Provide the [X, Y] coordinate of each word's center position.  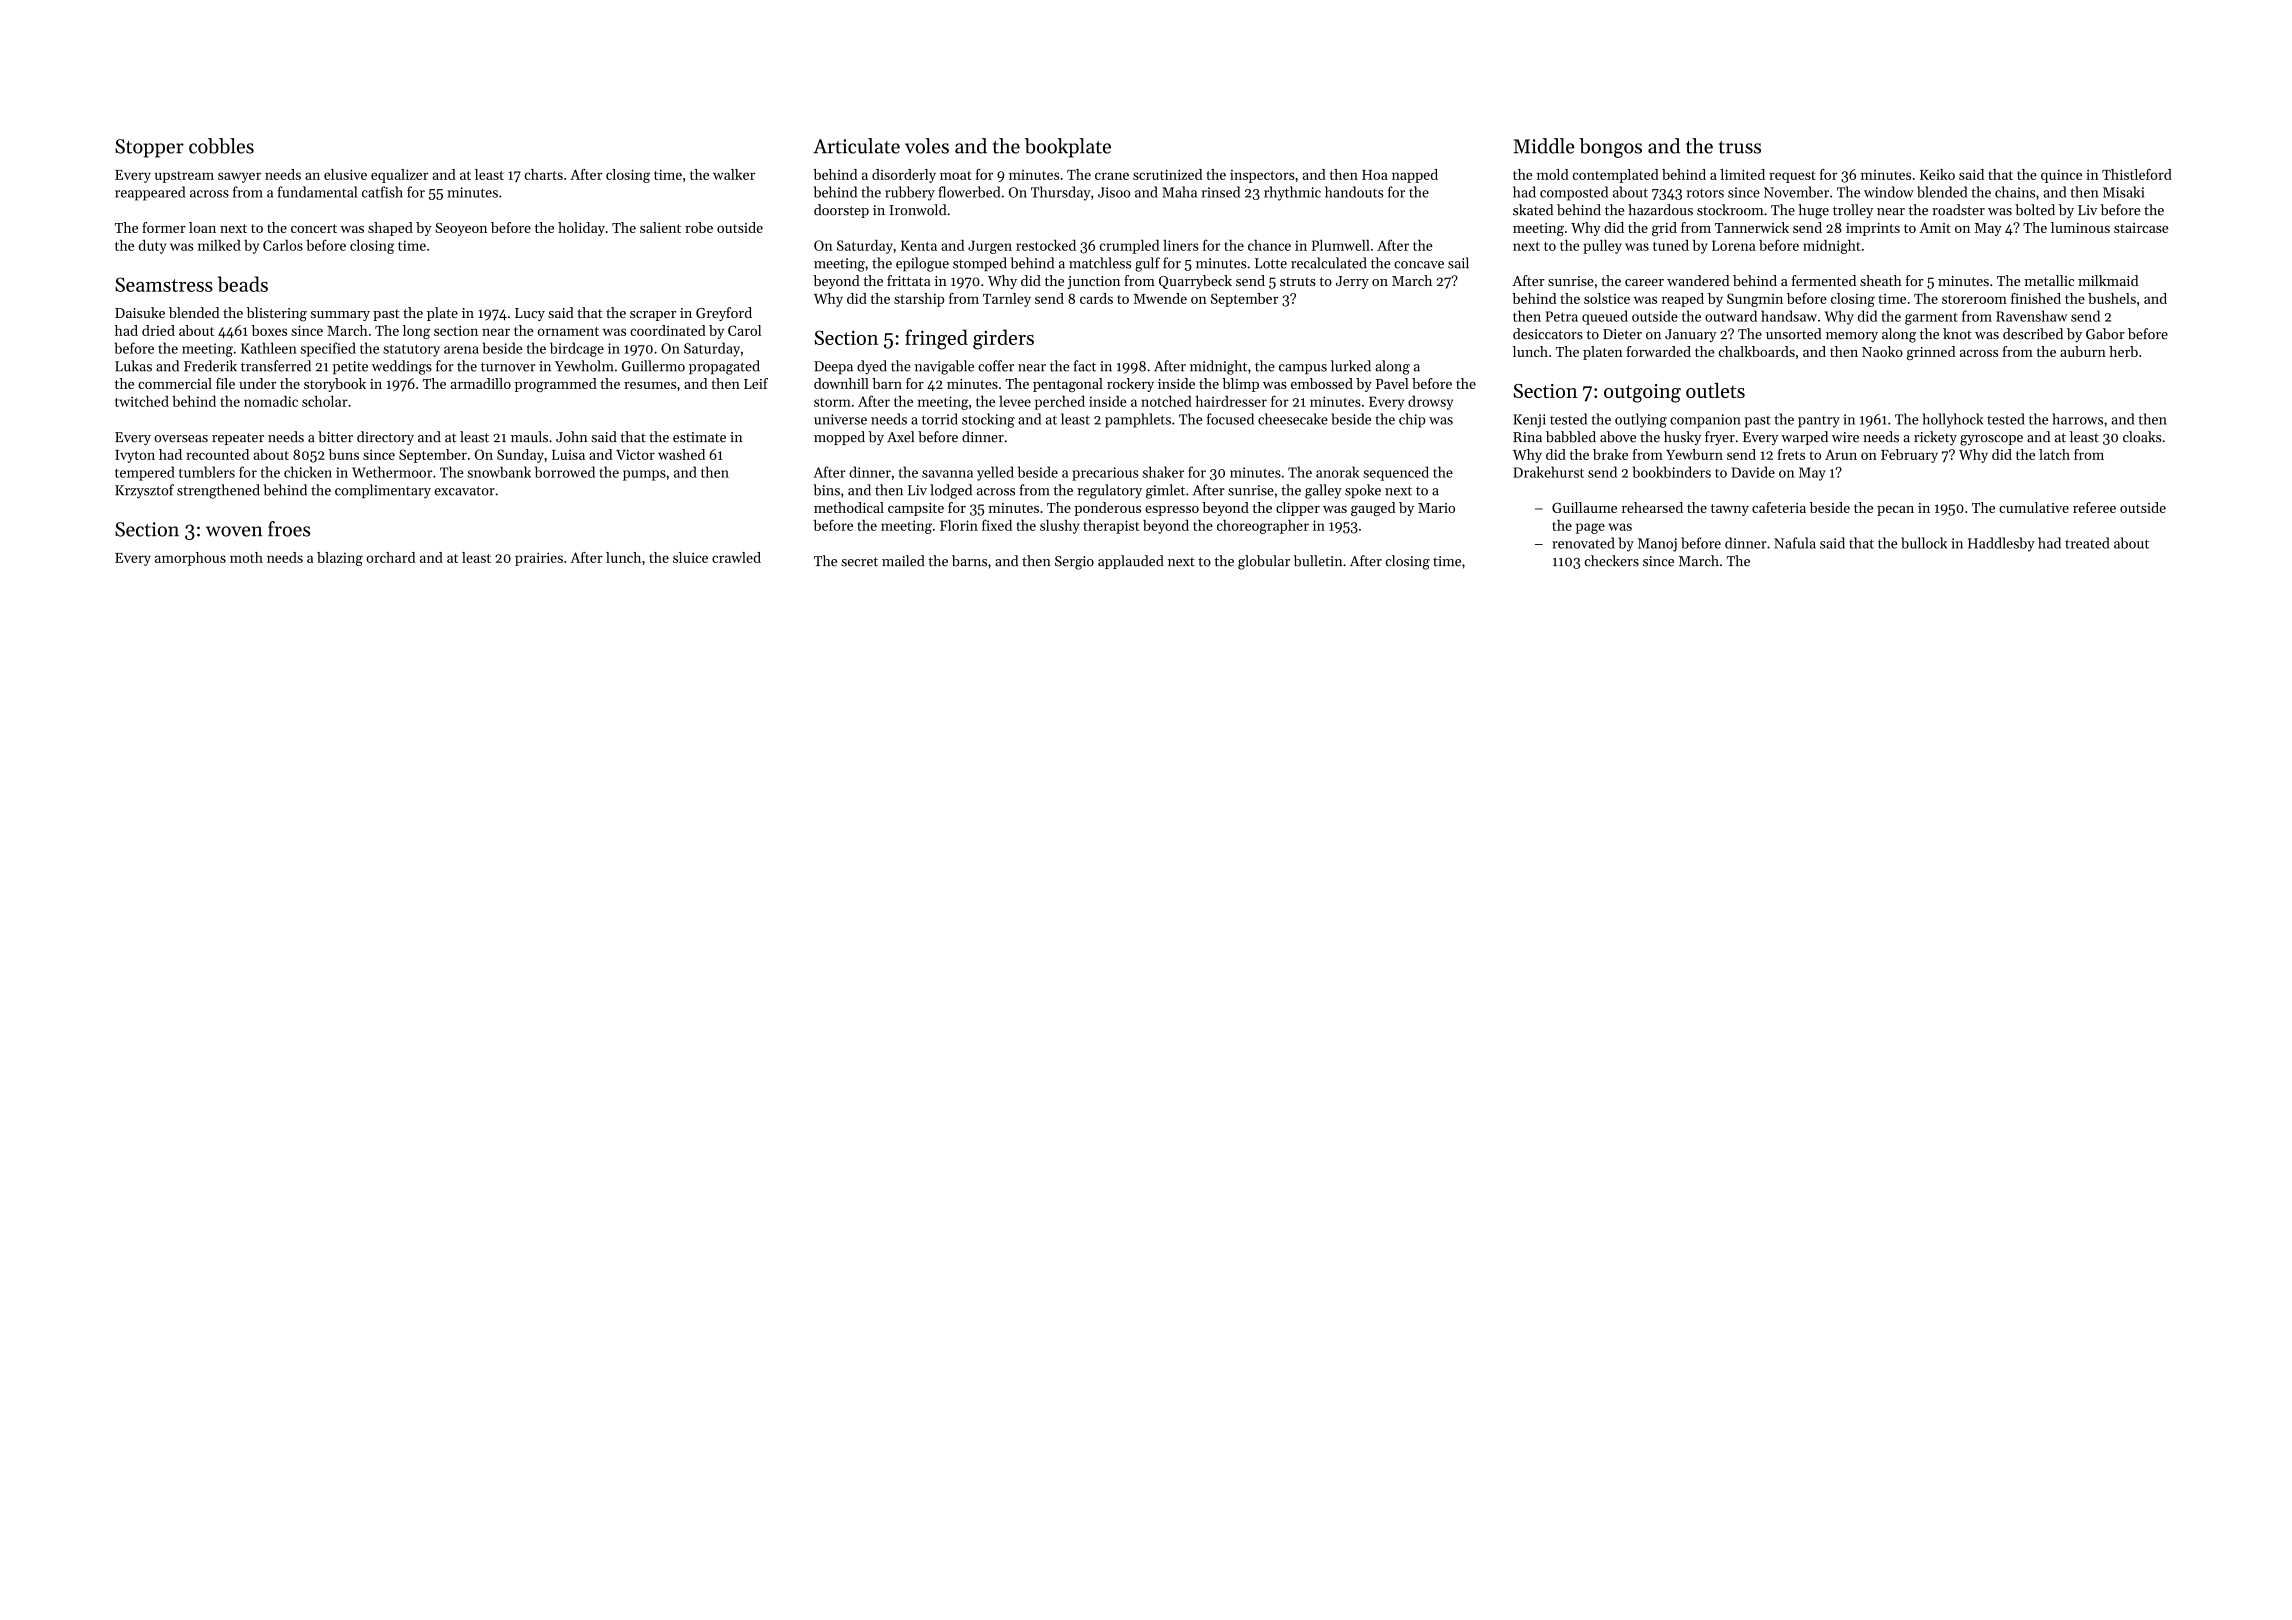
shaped [390, 229]
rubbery [910, 193]
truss [1740, 147]
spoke [1363, 491]
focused [1230, 419]
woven [234, 531]
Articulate [856, 146]
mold [1553, 174]
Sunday [520, 456]
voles [927, 146]
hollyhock [1952, 420]
